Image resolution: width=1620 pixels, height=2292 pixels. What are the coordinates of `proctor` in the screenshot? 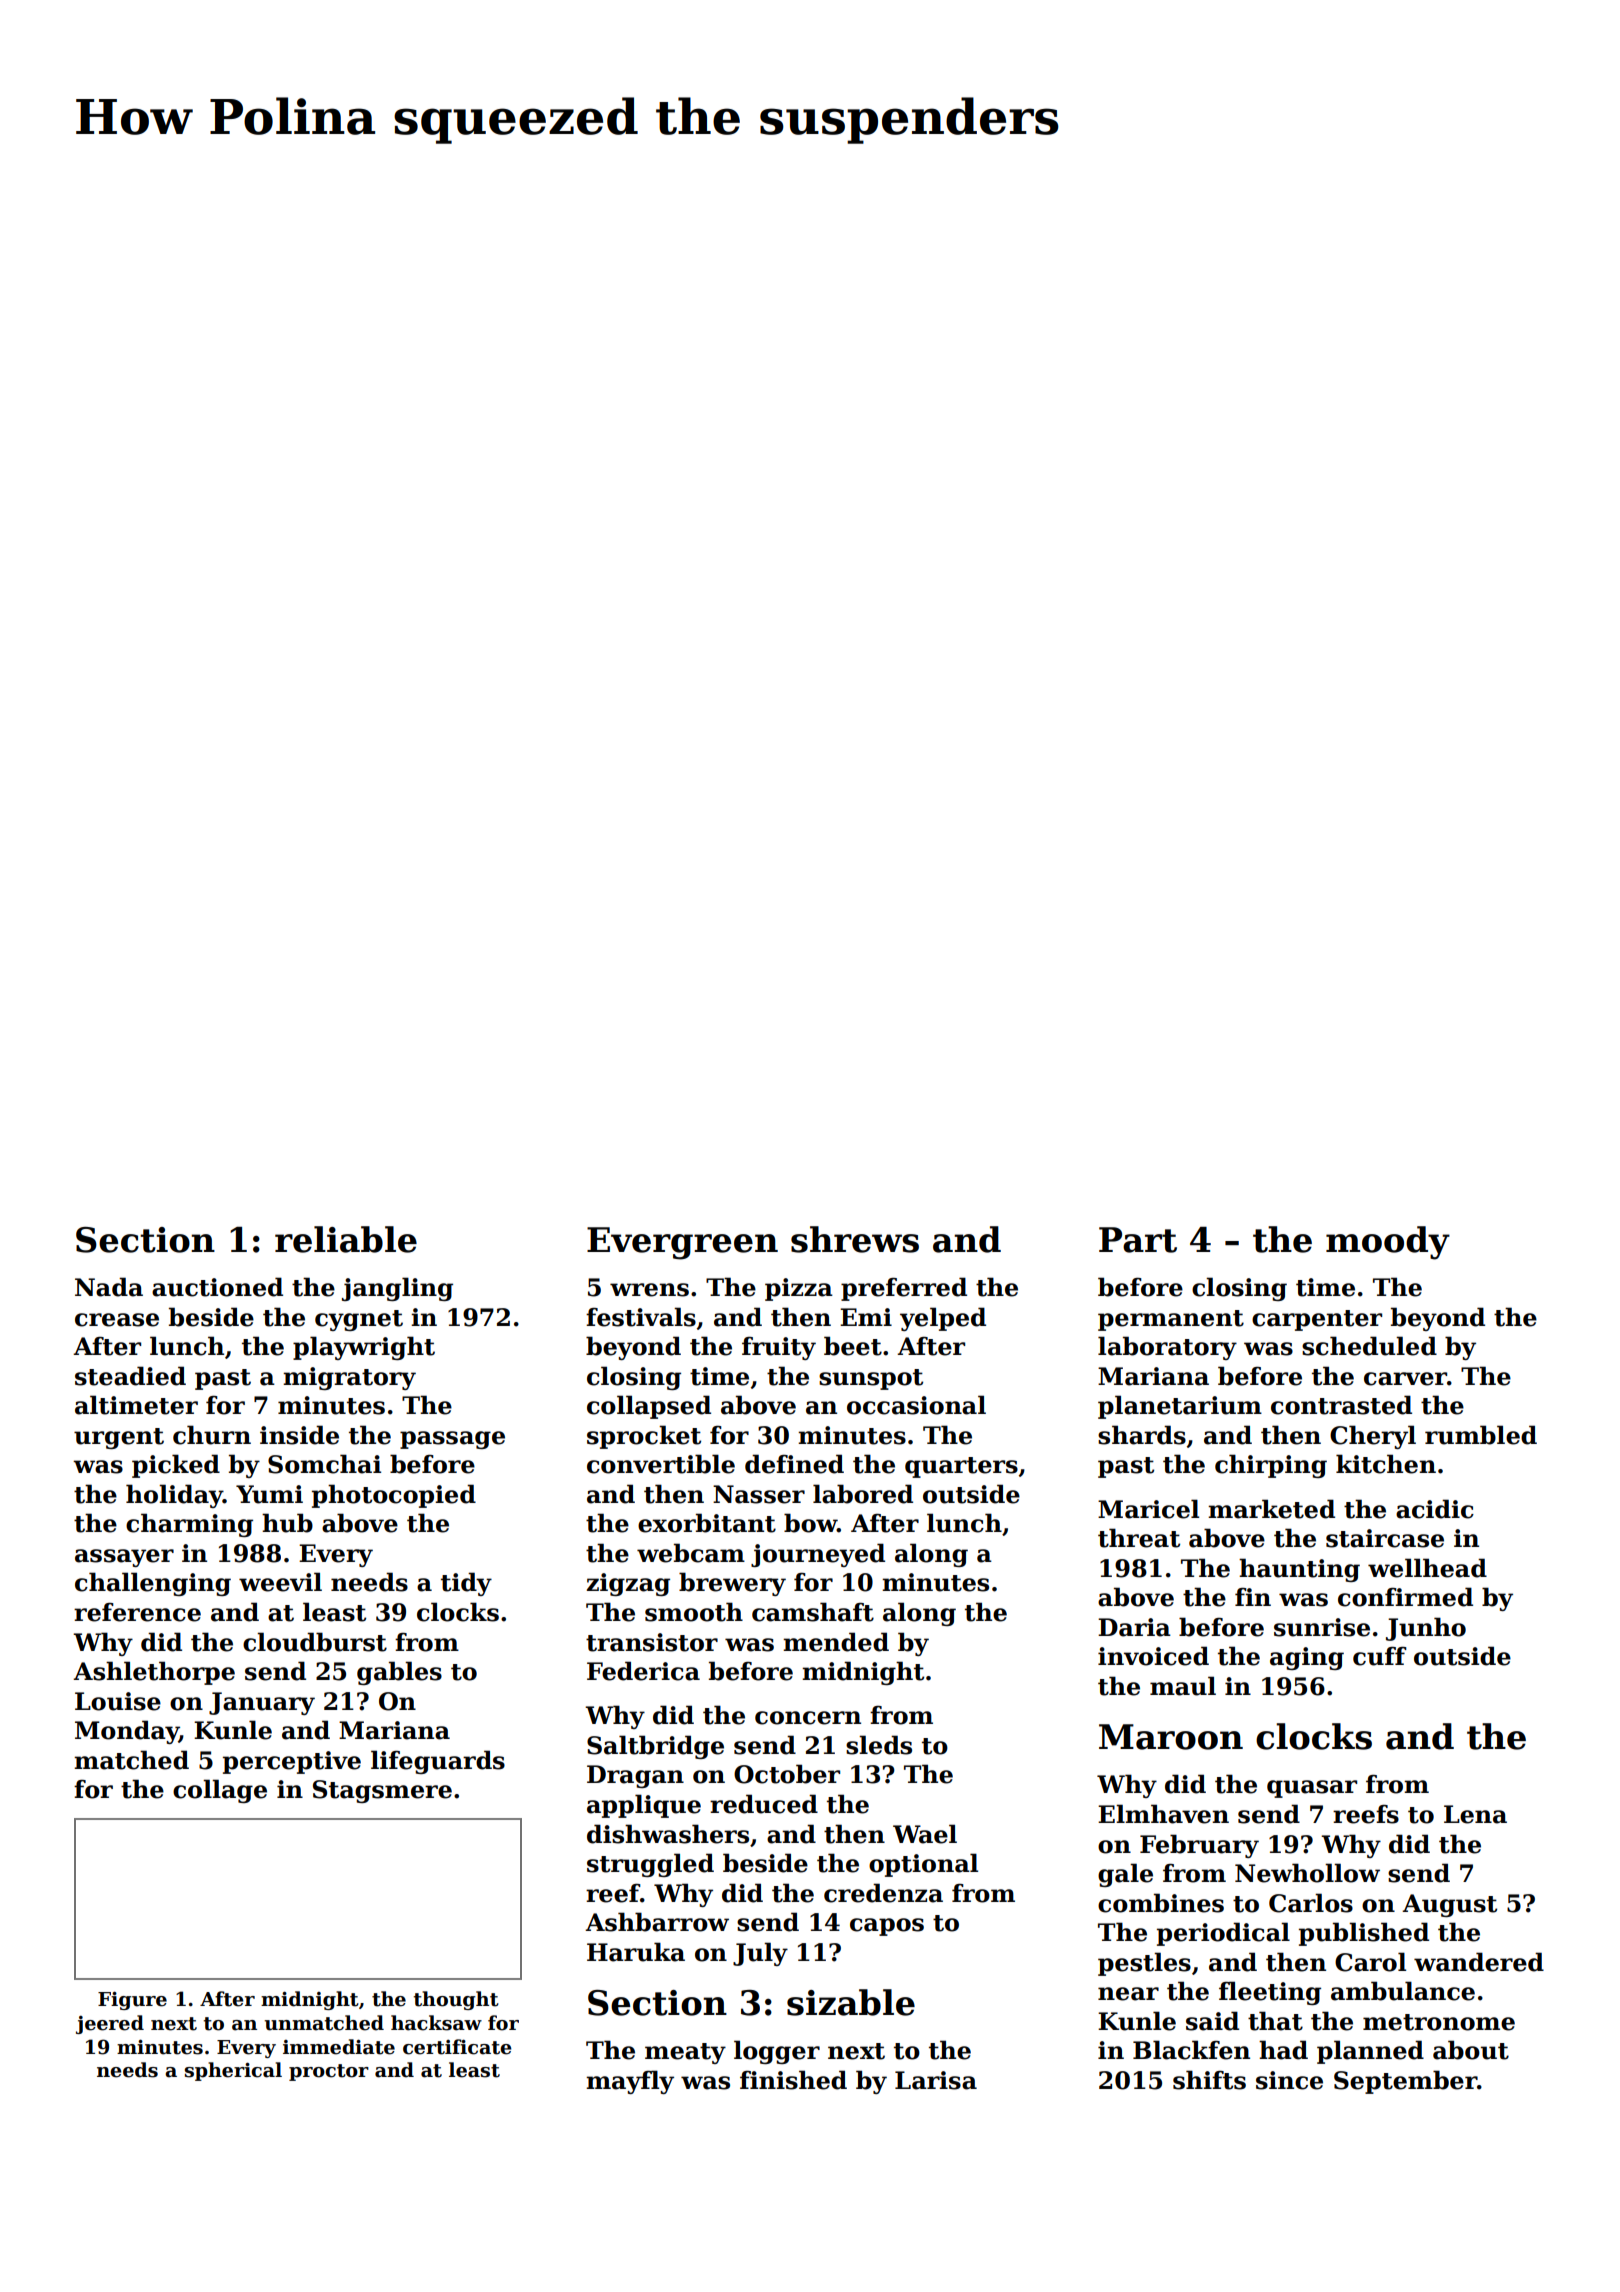 It's located at (329, 2072).
